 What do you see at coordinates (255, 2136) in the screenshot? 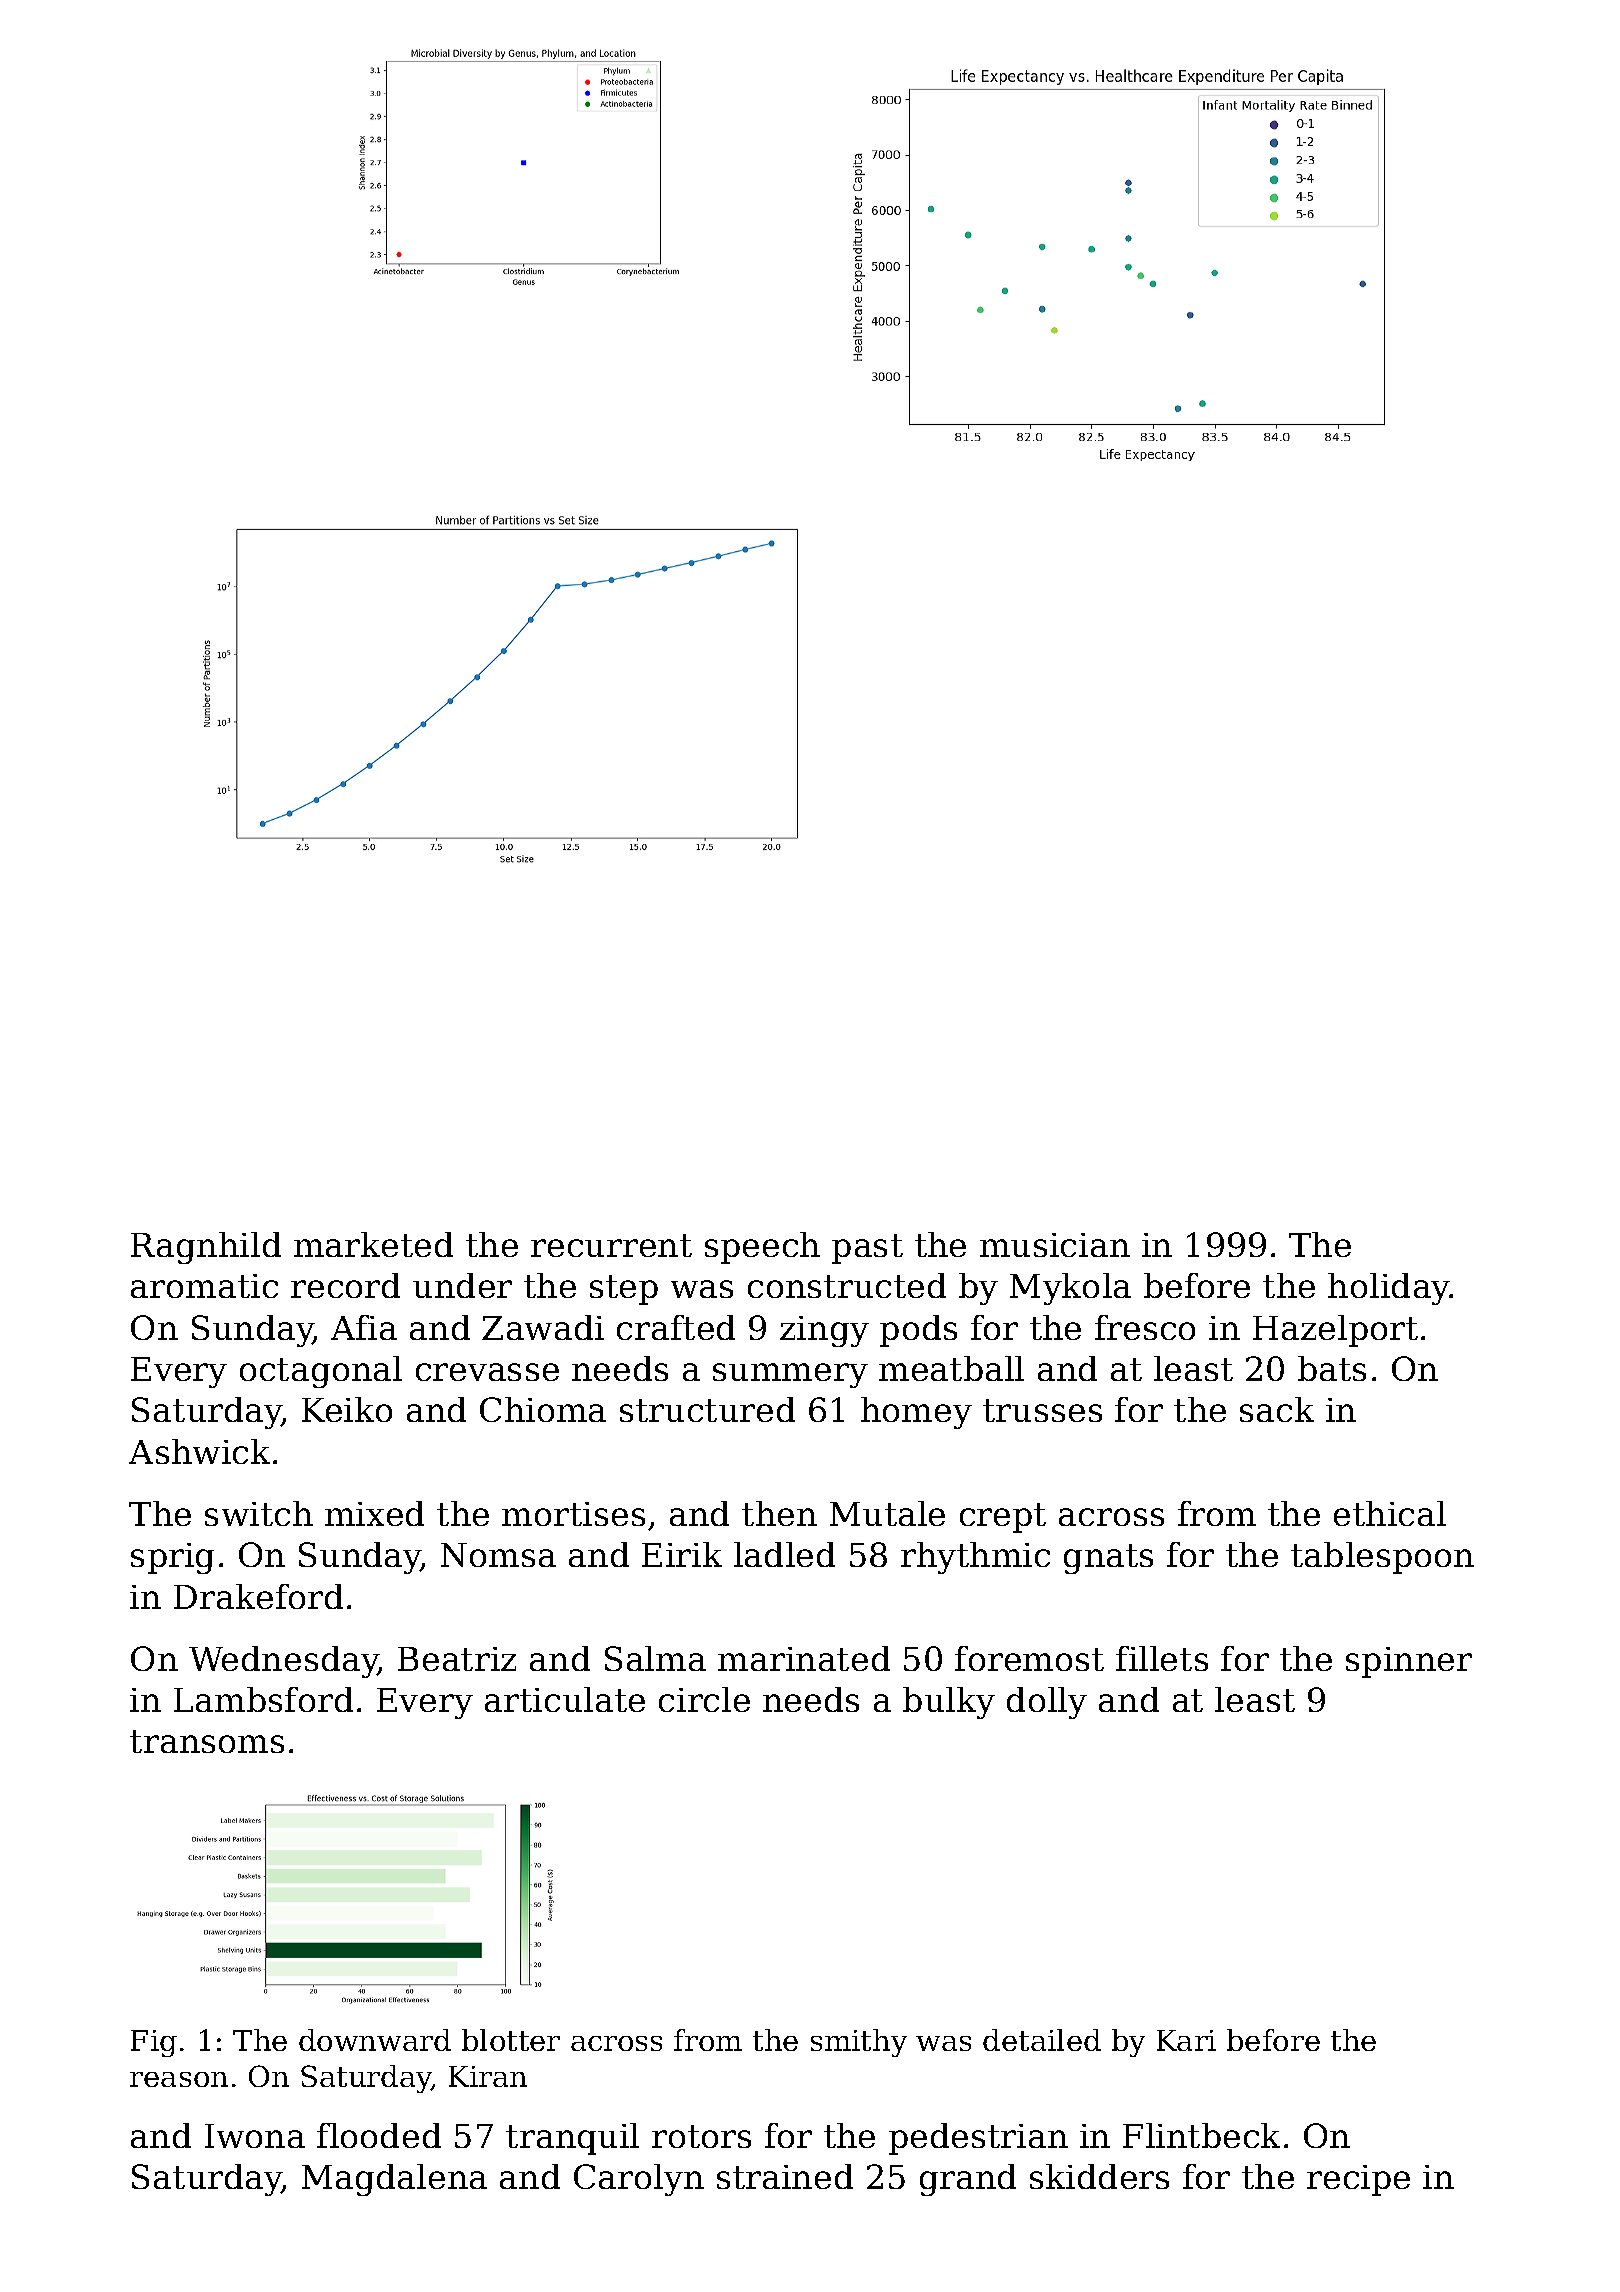
I see `Iwona` at bounding box center [255, 2136].
